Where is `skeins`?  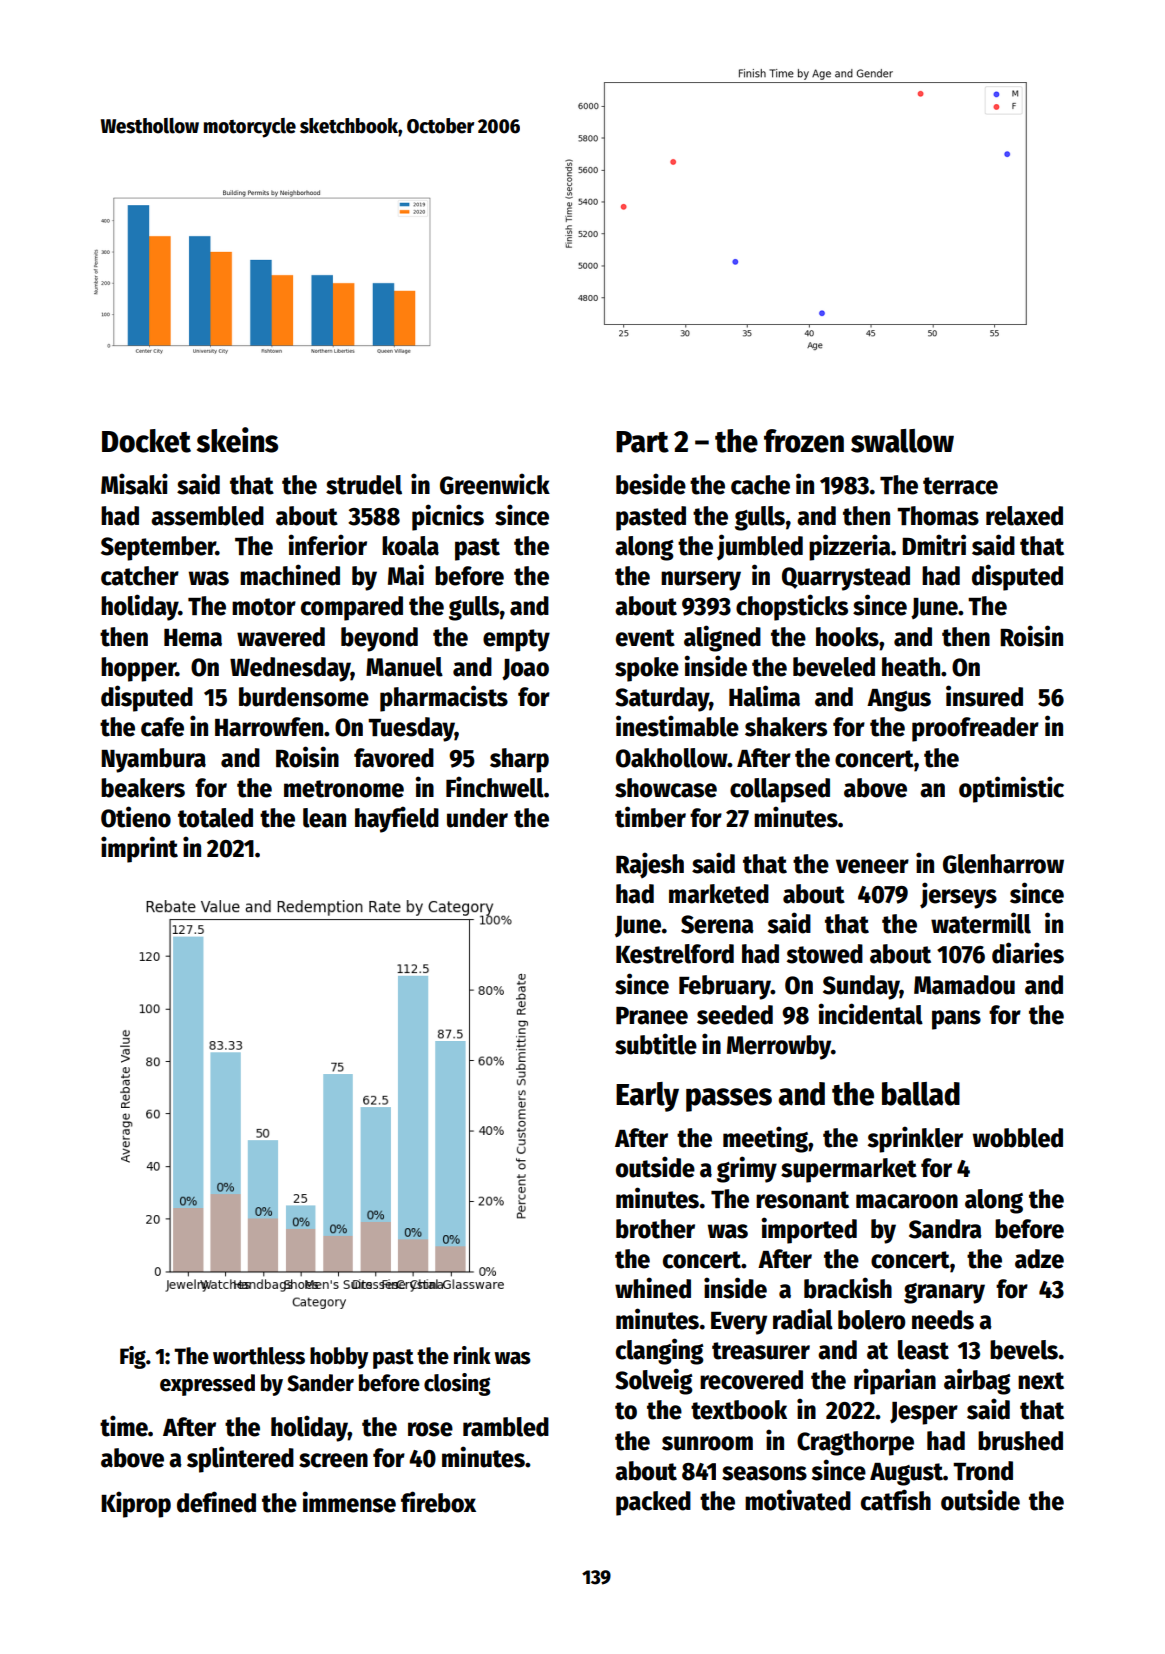
skeins is located at coordinates (237, 440).
